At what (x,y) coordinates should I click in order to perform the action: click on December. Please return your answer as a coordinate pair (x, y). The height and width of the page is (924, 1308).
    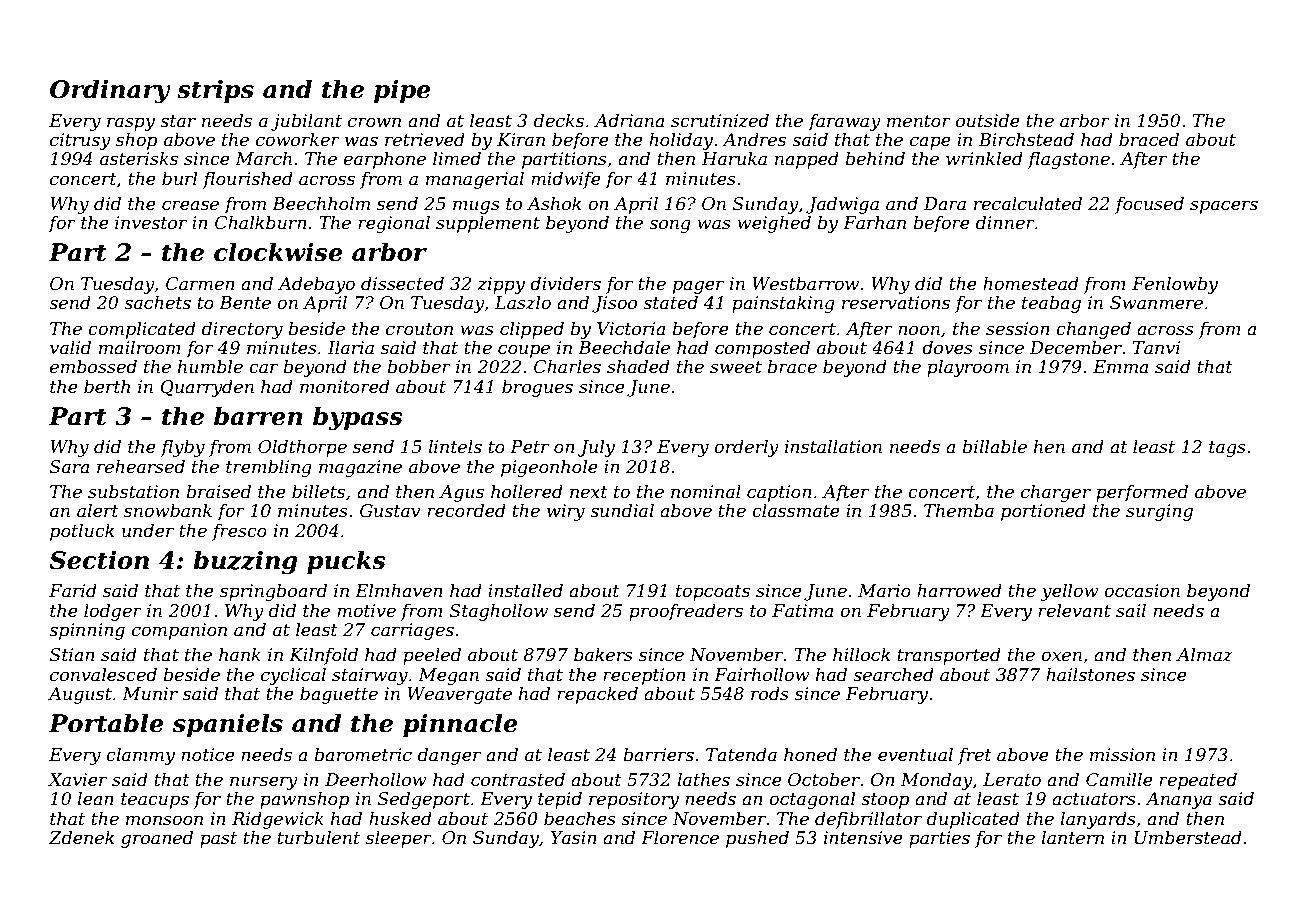
    Looking at the image, I should click on (1076, 347).
